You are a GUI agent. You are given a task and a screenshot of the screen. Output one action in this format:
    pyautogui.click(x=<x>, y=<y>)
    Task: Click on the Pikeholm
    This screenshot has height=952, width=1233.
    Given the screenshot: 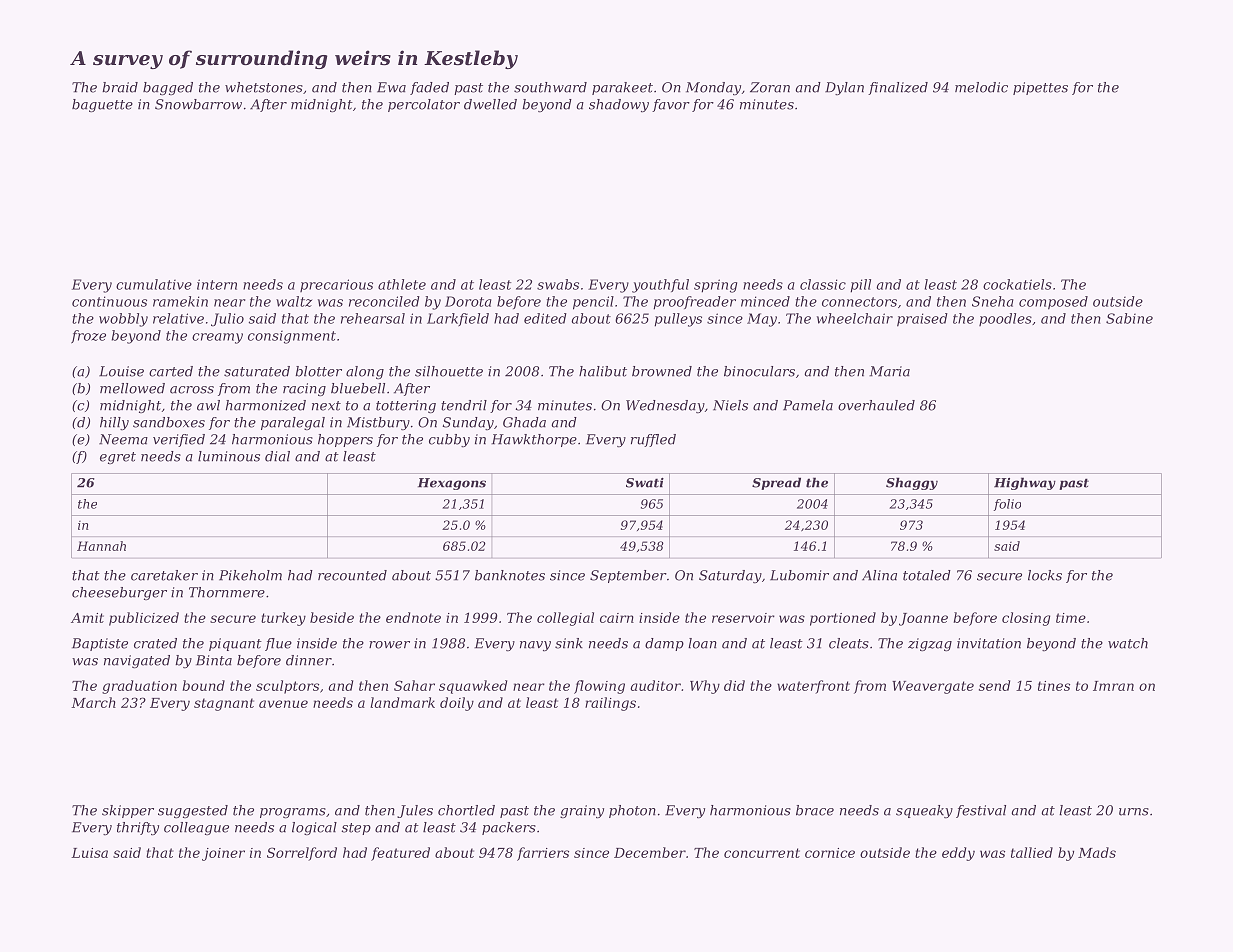 What is the action you would take?
    pyautogui.click(x=250, y=575)
